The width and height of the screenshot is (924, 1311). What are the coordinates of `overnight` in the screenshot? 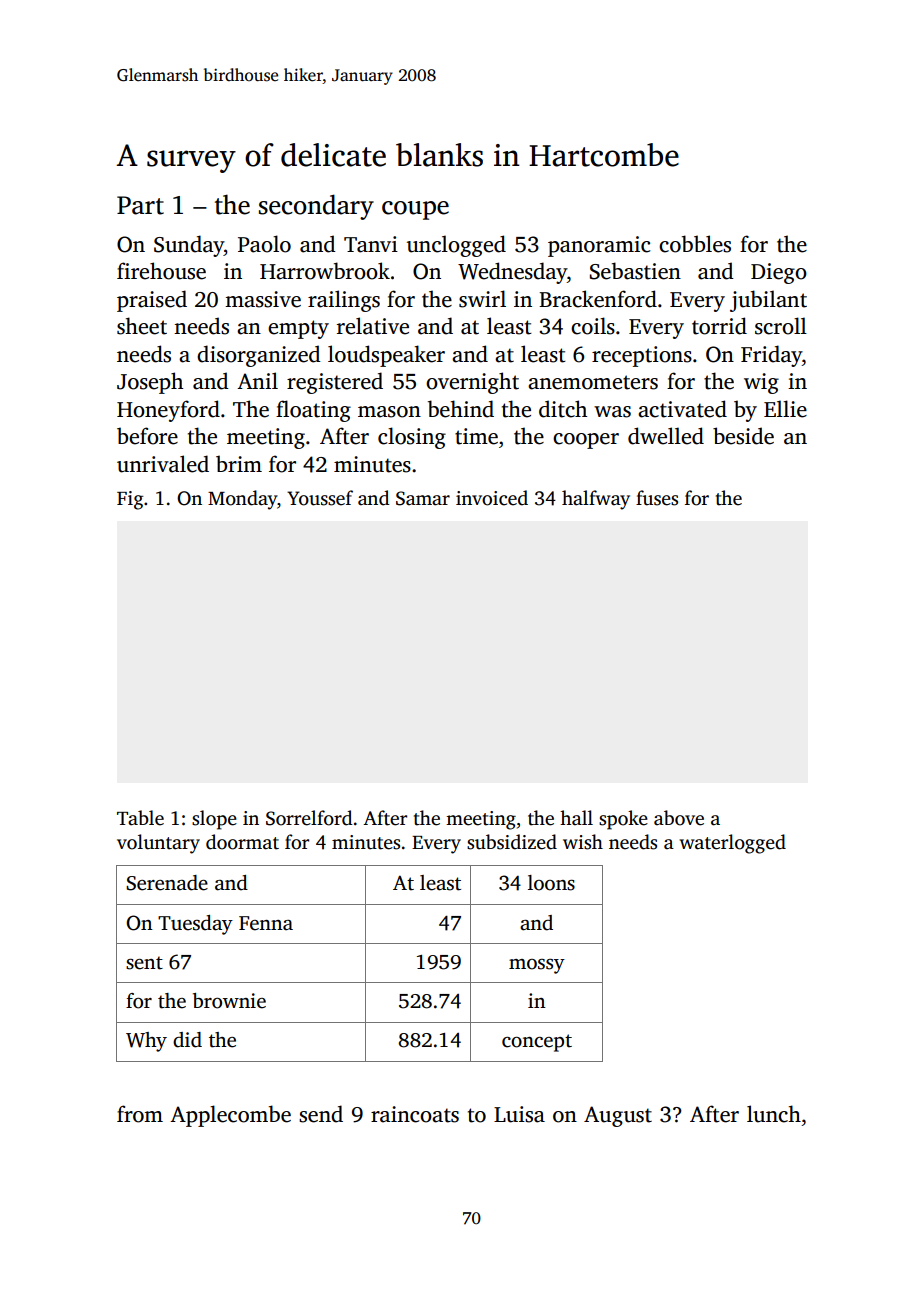 It's located at (472, 383).
